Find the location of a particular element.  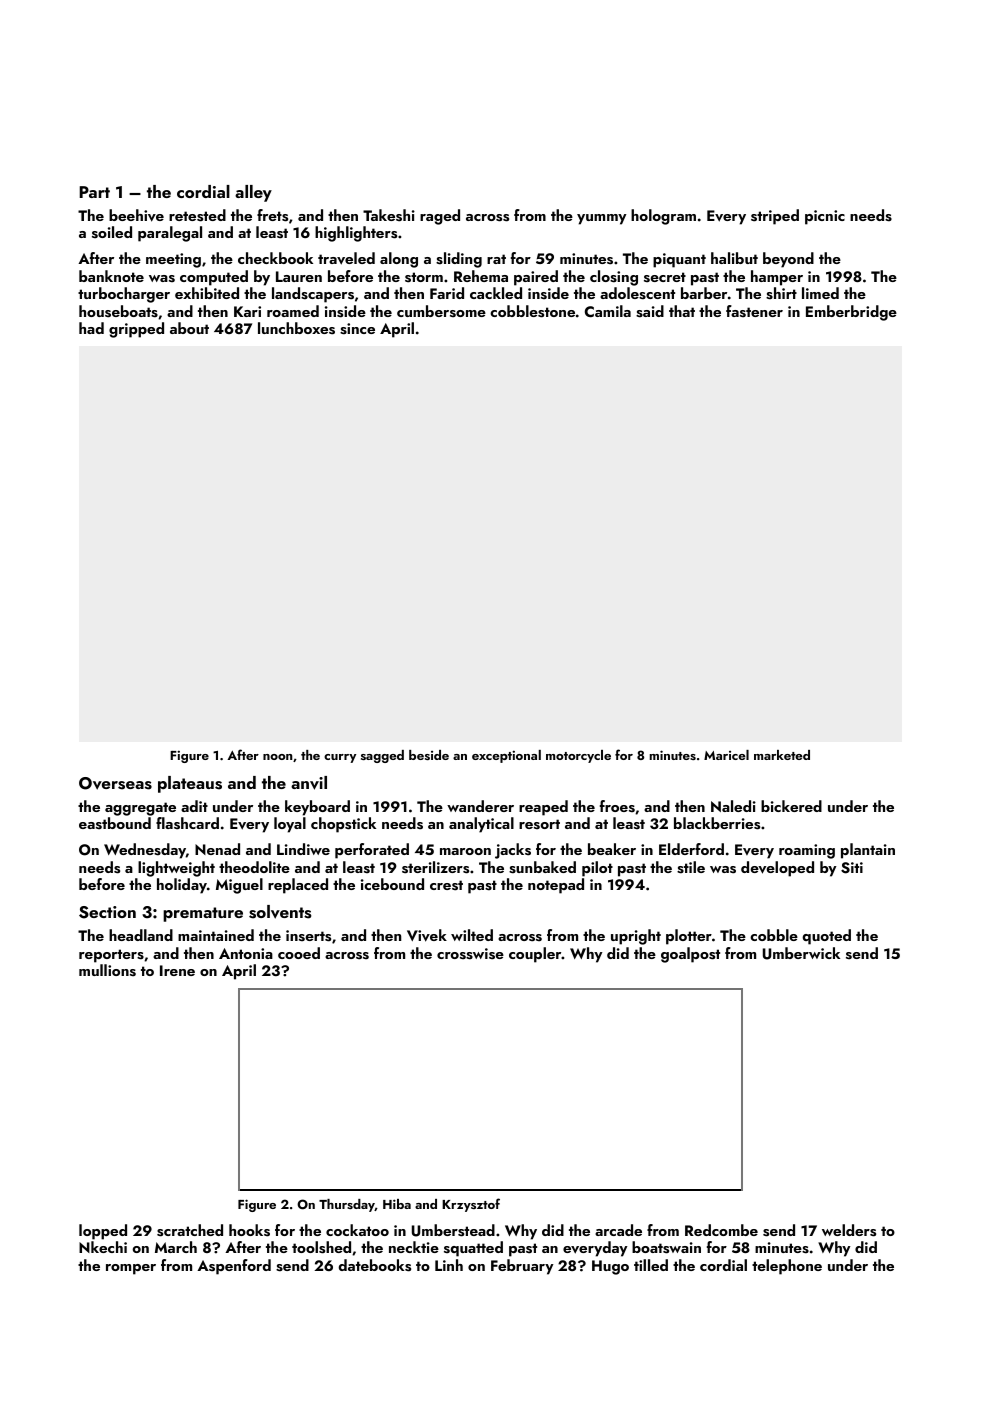

marketed is located at coordinates (782, 755).
